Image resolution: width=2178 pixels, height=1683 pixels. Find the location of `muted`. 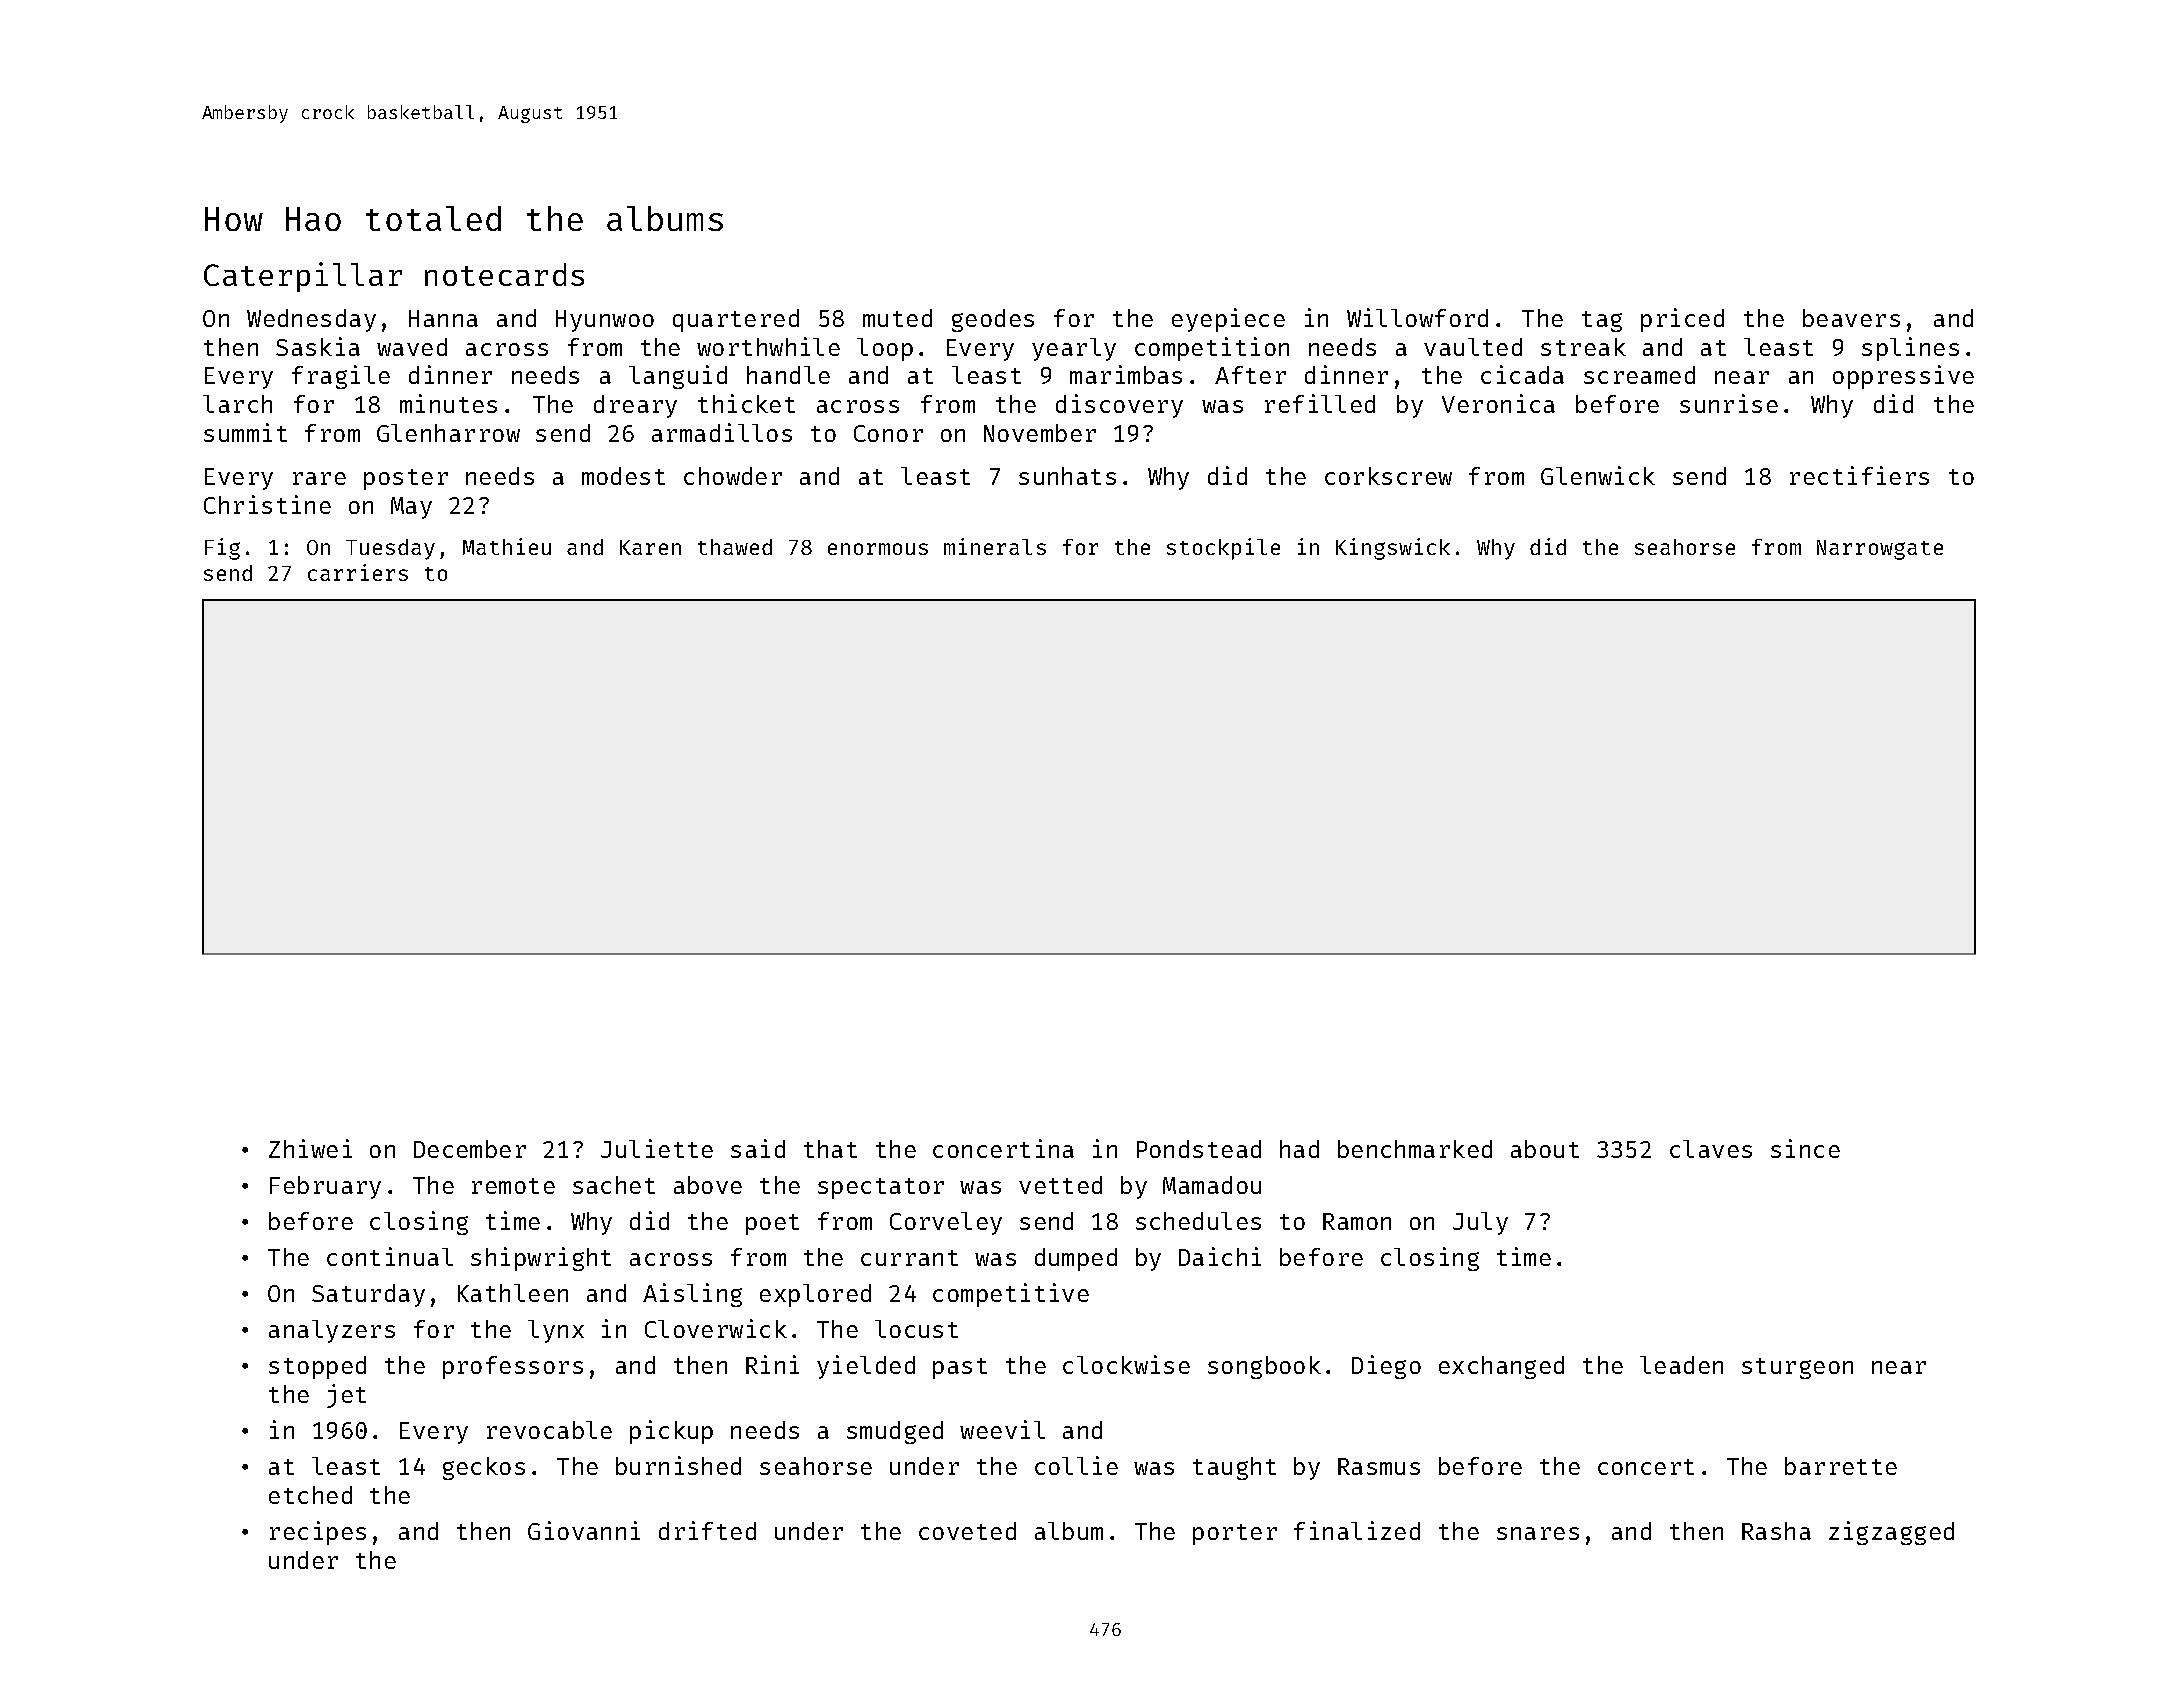

muted is located at coordinates (897, 318).
